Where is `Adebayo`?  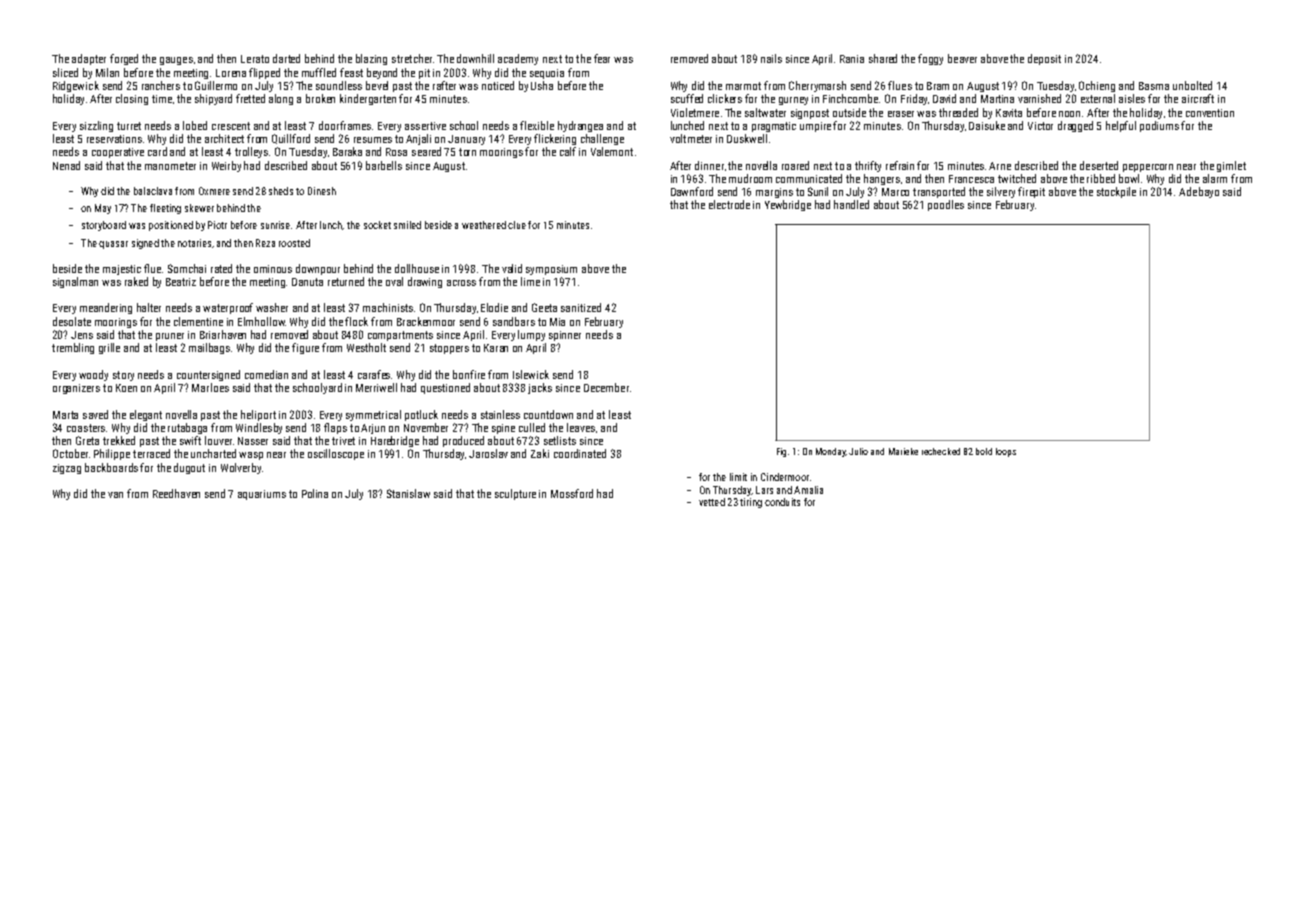
Adebayo is located at coordinates (1199, 192).
